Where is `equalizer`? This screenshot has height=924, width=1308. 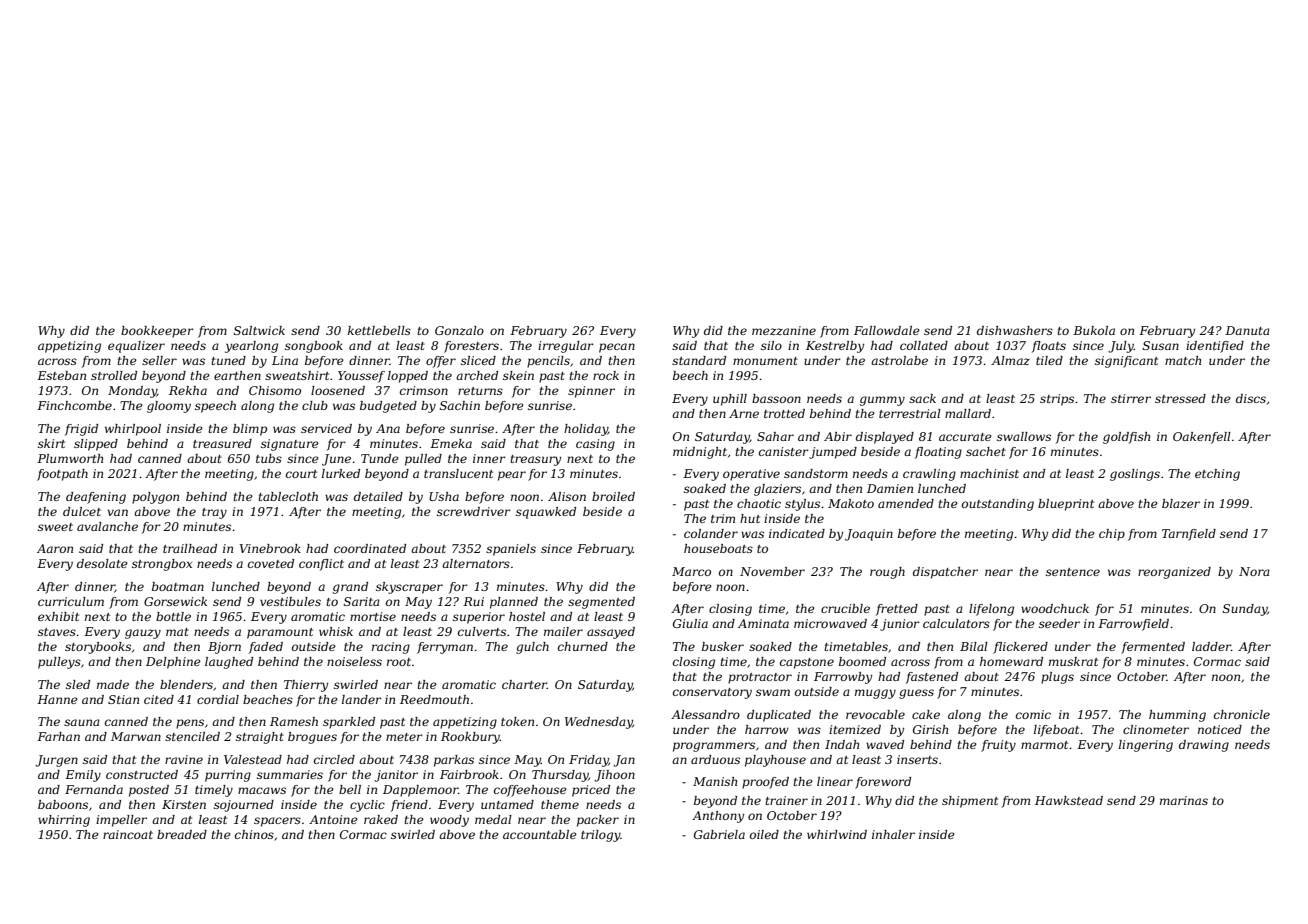 equalizer is located at coordinates (136, 347).
